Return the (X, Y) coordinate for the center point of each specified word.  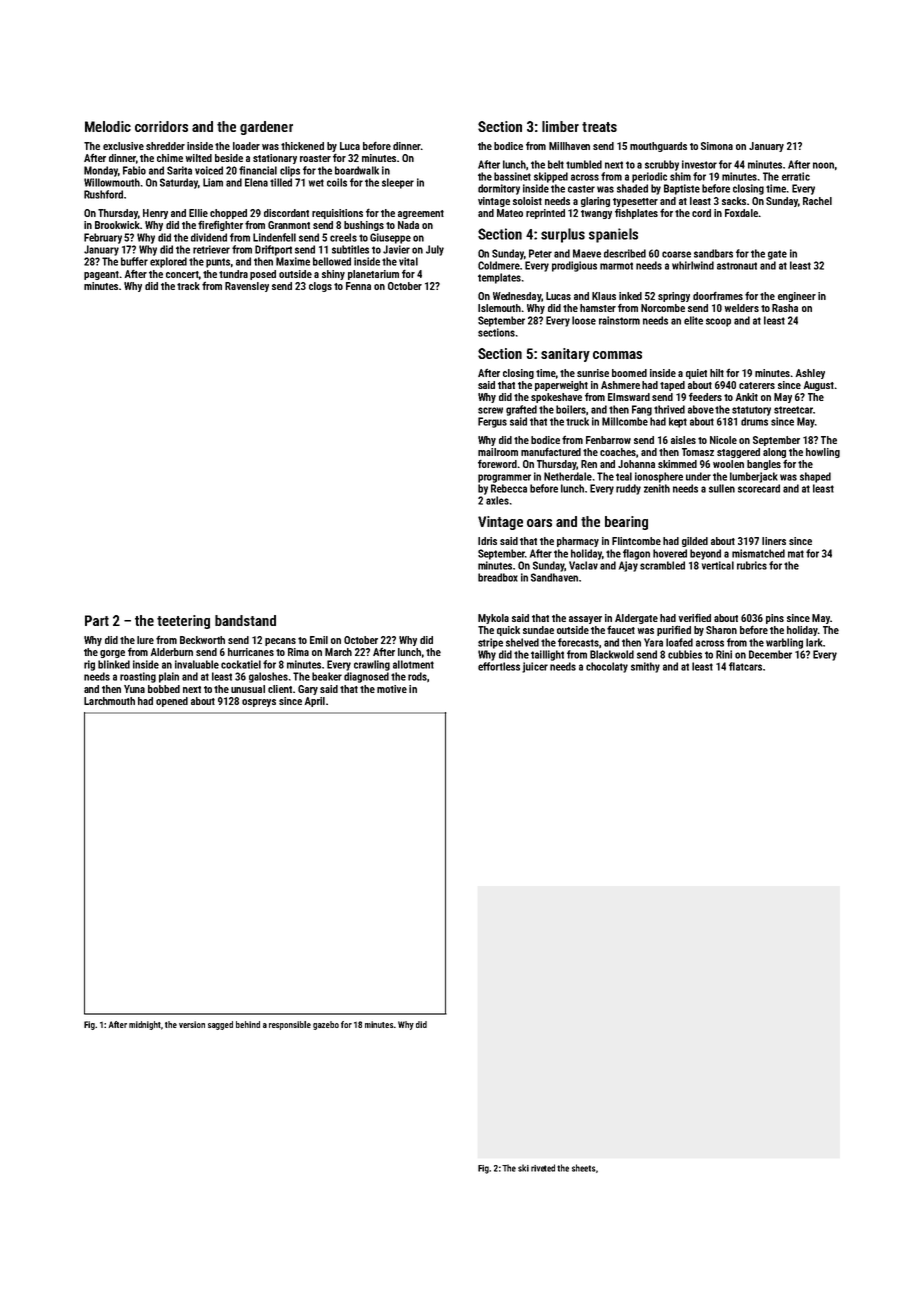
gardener (266, 128)
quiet (696, 374)
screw (490, 410)
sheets (583, 1168)
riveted (543, 1168)
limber (560, 126)
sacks (734, 201)
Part (97, 620)
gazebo (326, 1025)
